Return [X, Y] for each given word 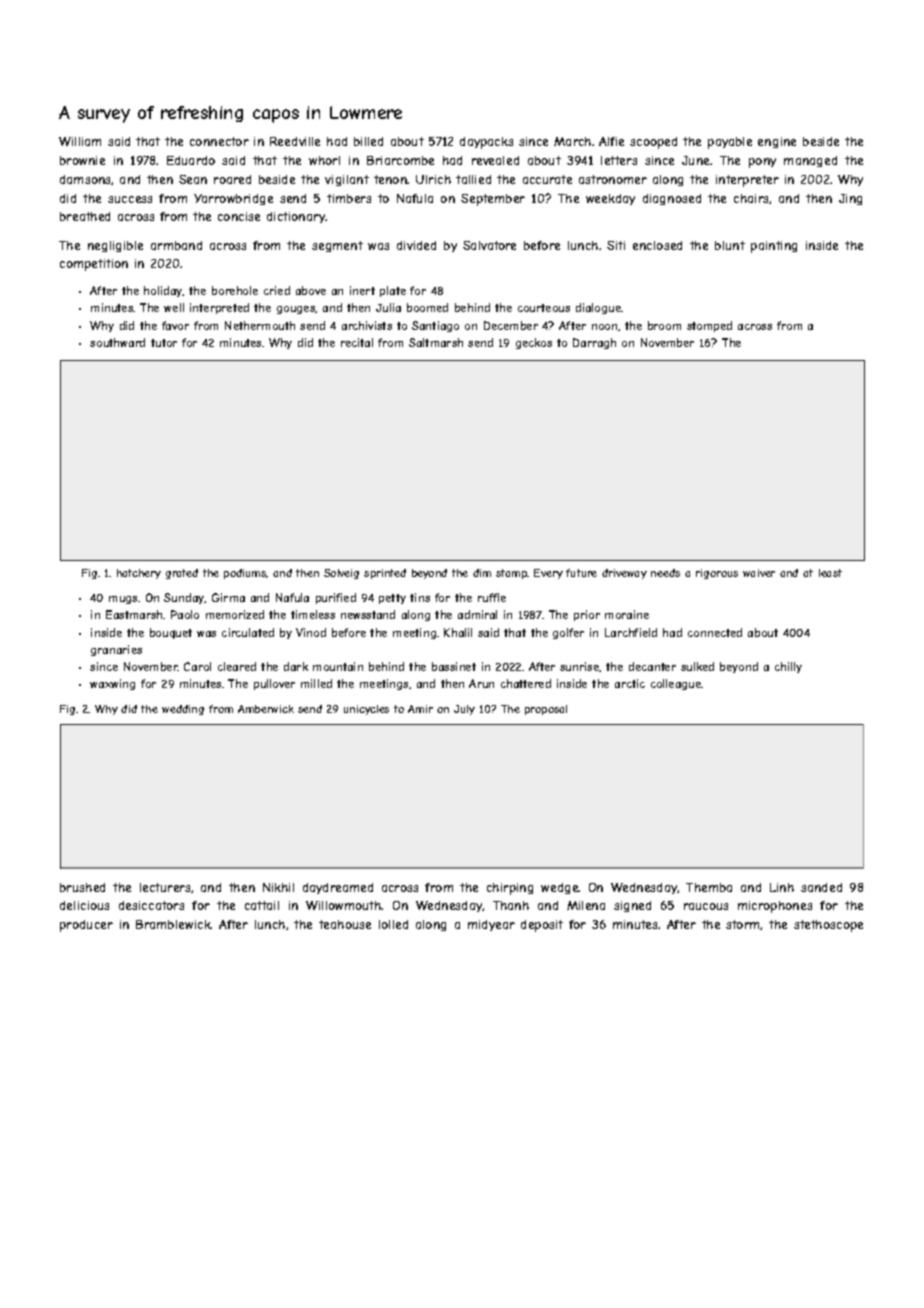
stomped [709, 326]
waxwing [112, 684]
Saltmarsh [436, 342]
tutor [164, 343]
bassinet [454, 666]
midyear [491, 925]
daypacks [486, 143]
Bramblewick [173, 924]
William [80, 141]
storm [743, 925]
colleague [676, 684]
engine [777, 142]
